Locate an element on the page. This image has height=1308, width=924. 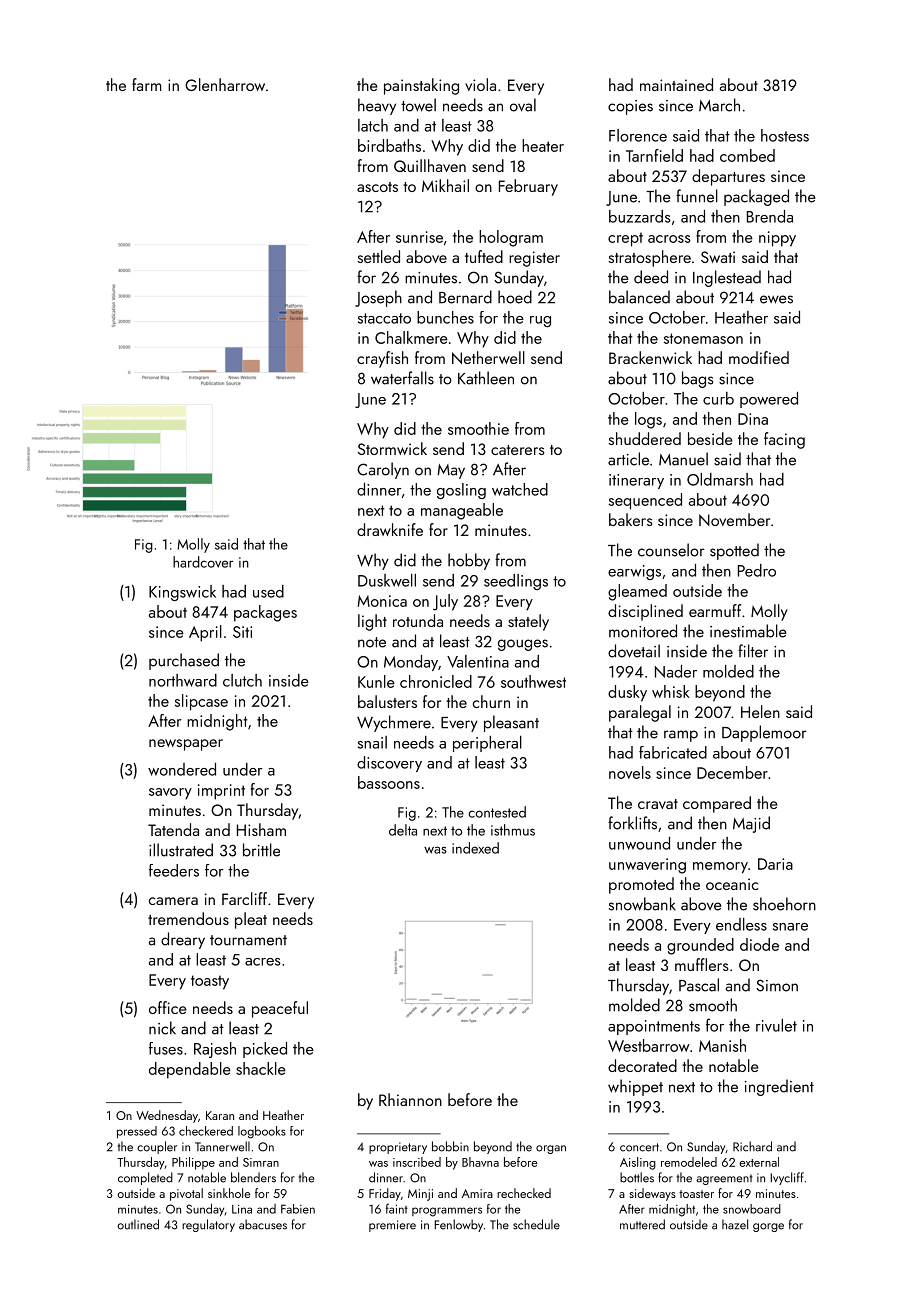
beside is located at coordinates (710, 438).
